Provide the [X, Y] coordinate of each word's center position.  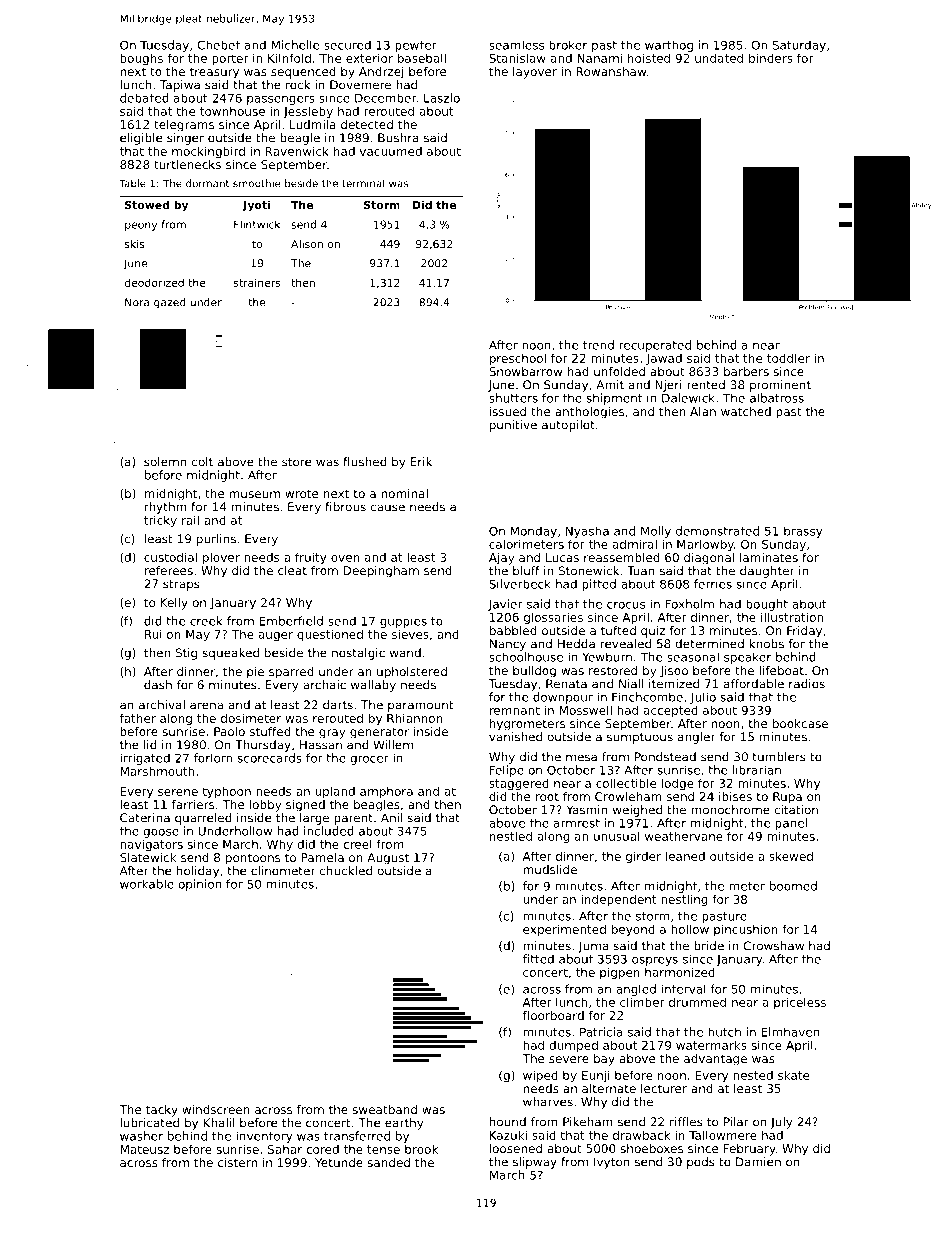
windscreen [216, 1109]
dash [158, 685]
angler [697, 738]
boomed [793, 886]
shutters [513, 398]
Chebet [218, 45]
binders [771, 58]
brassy [803, 532]
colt [202, 462]
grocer [369, 760]
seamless [516, 45]
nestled [511, 836]
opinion [200, 885]
